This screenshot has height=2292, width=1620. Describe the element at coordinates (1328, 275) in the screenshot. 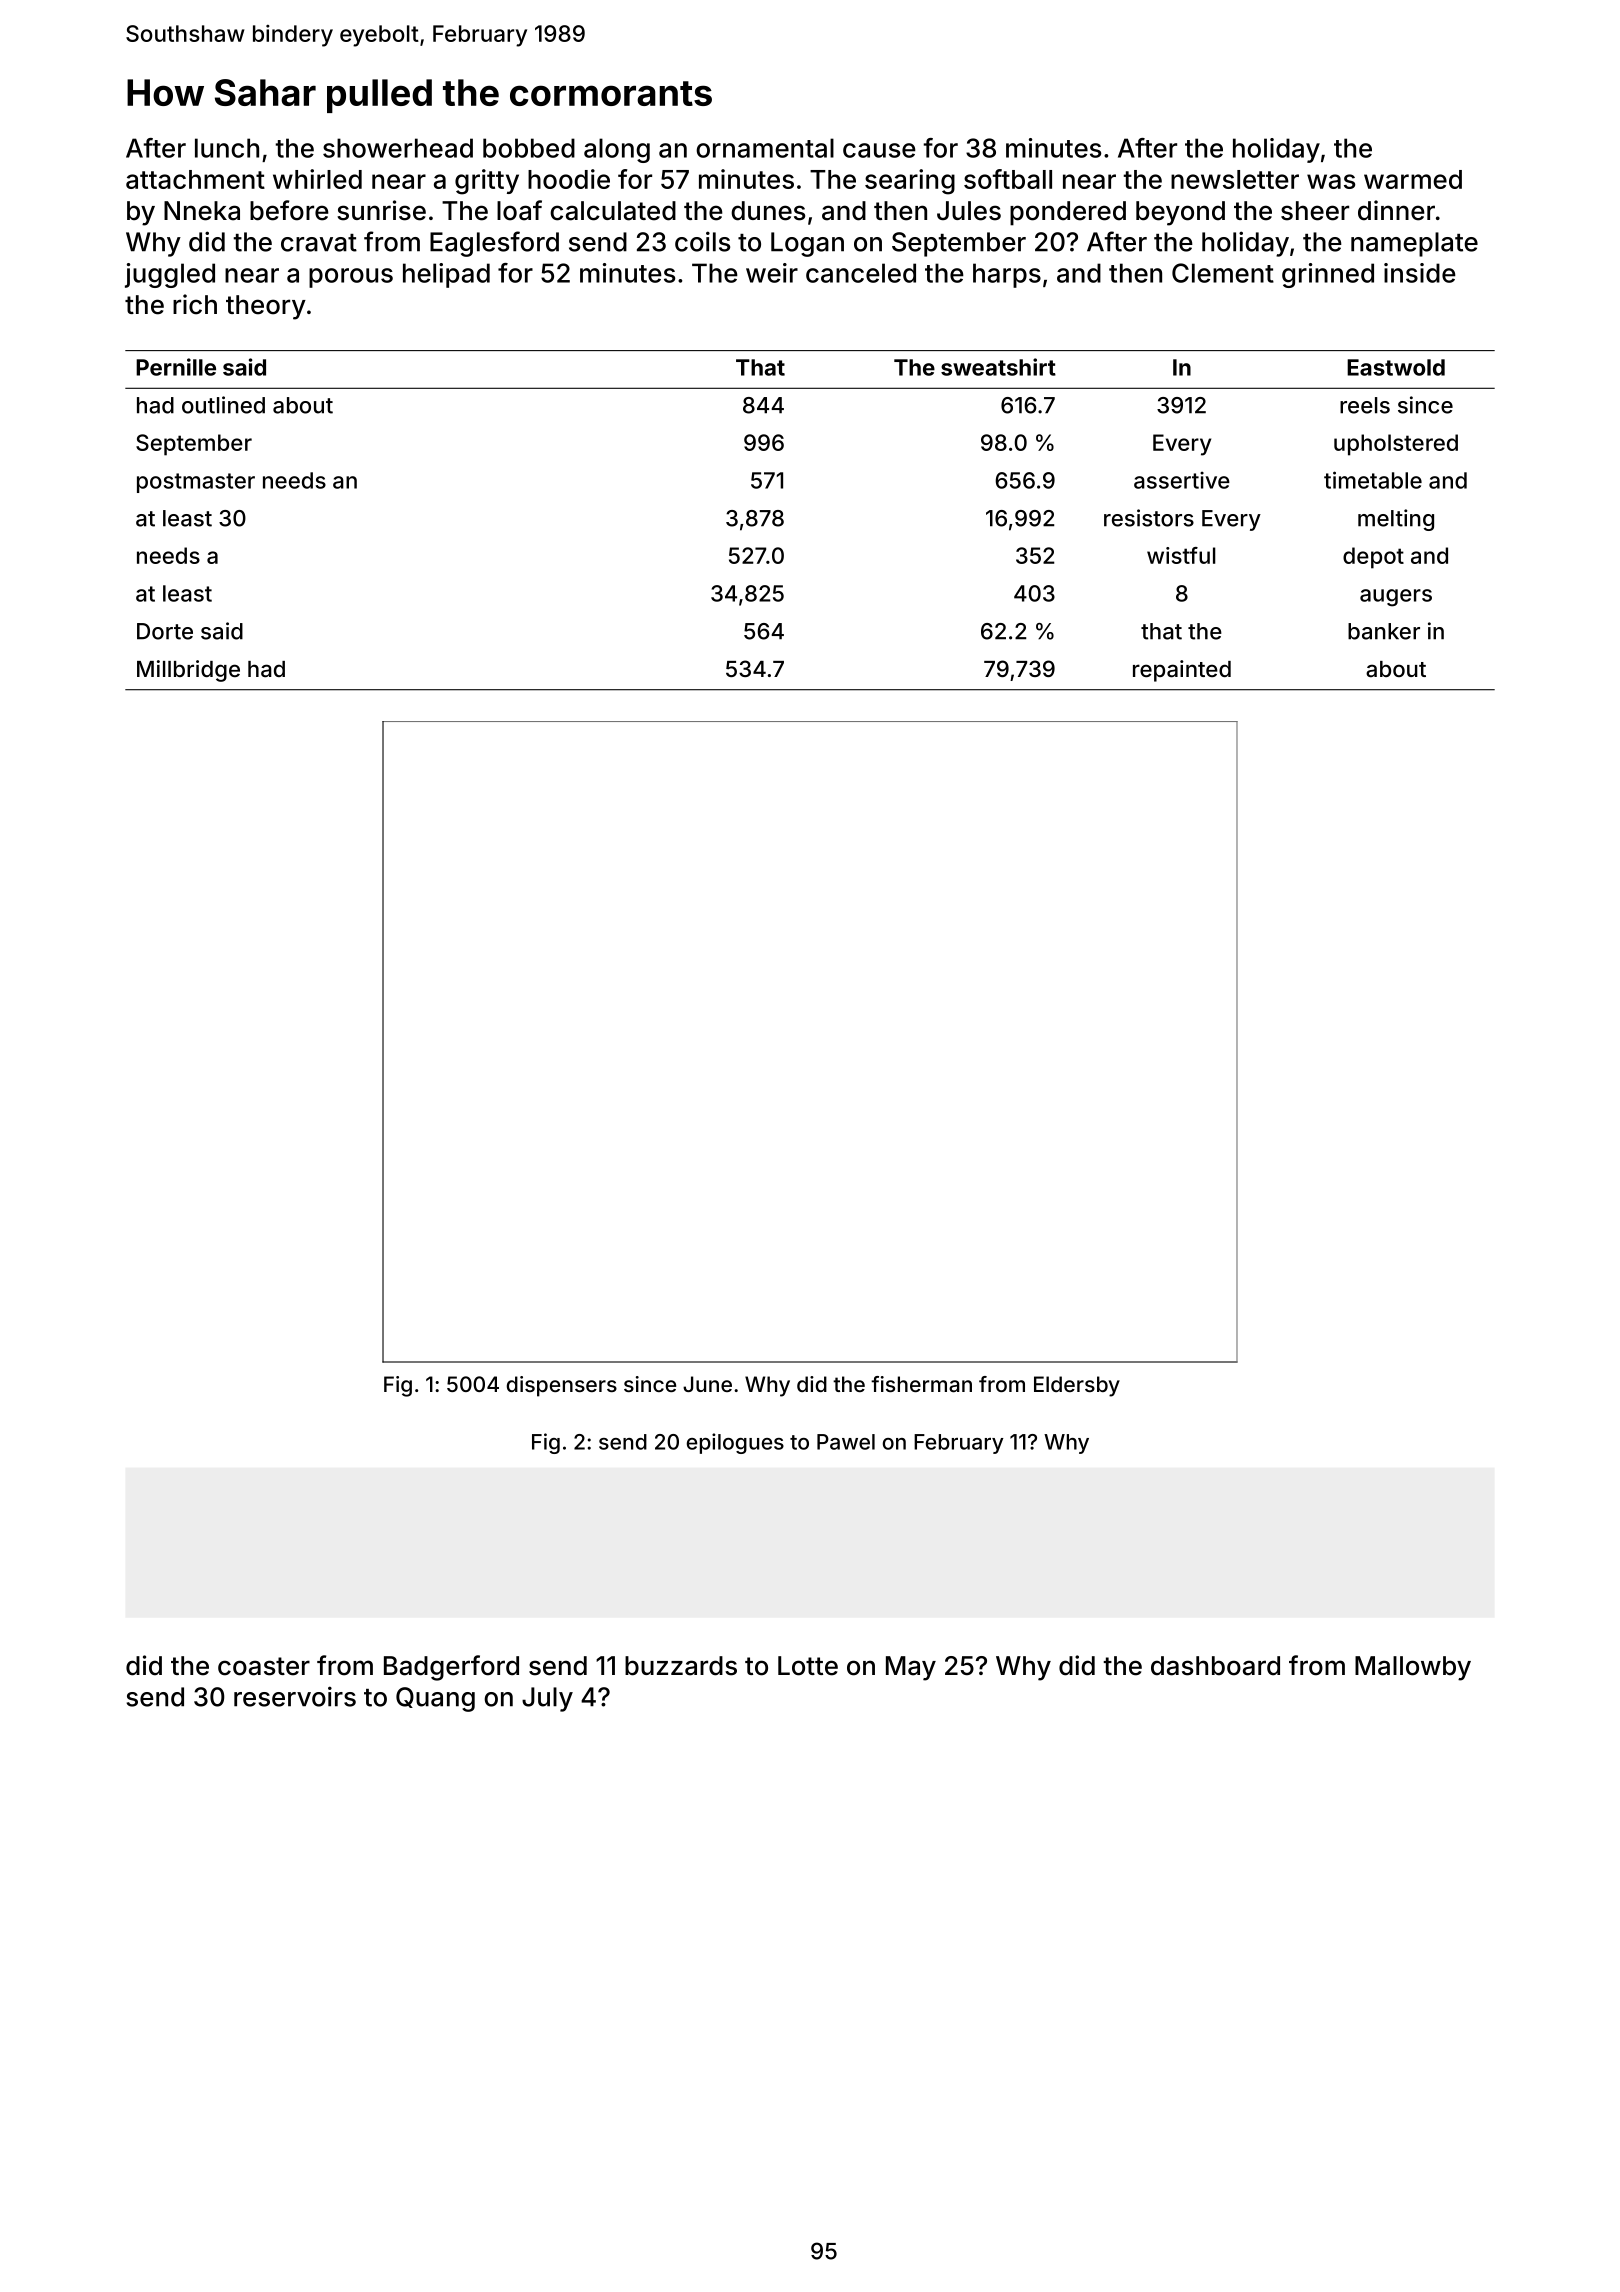

I see `grinned` at that location.
